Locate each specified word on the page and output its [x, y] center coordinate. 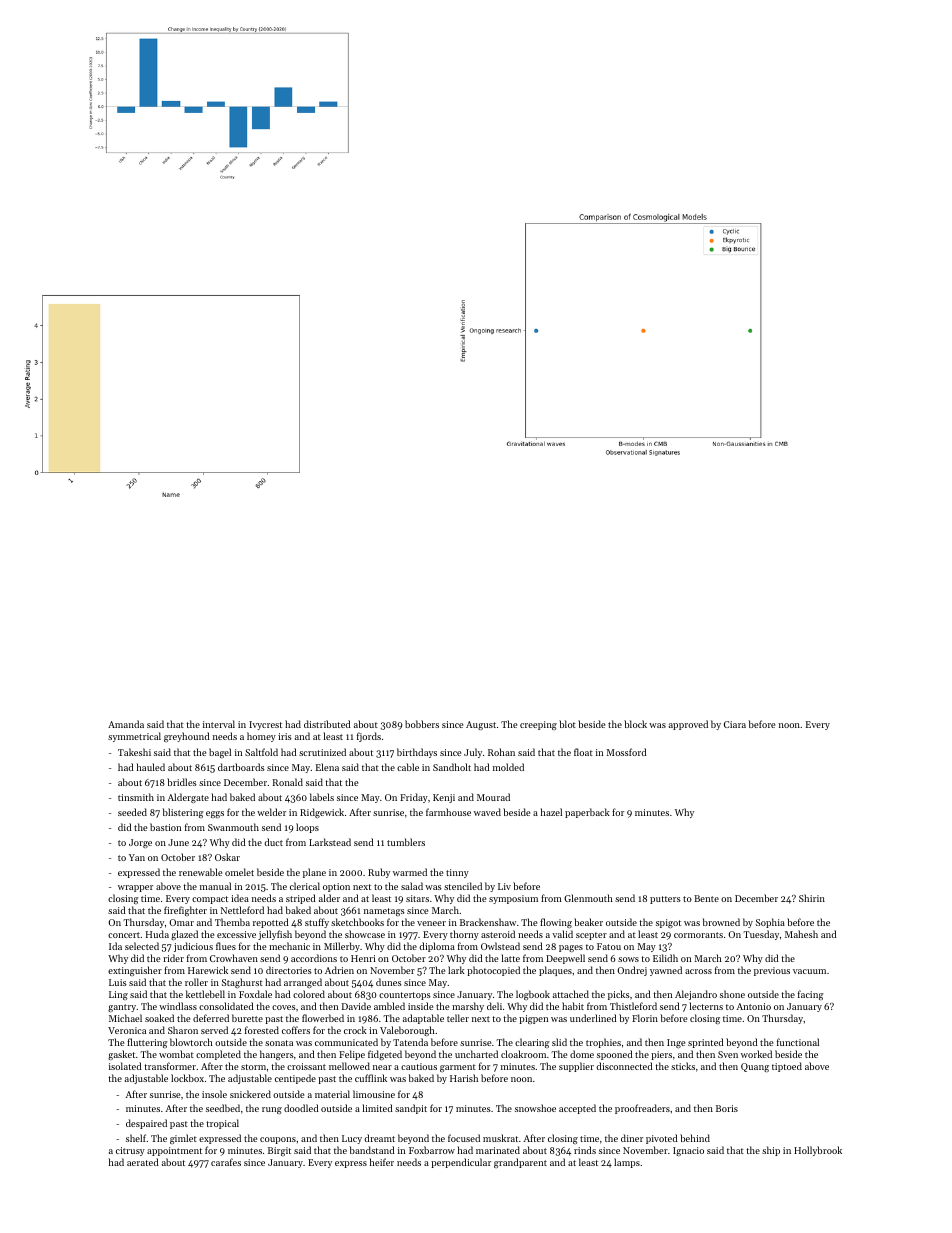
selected [142, 946]
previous [772, 971]
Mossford [627, 752]
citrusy [130, 1151]
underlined [593, 1018]
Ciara [735, 724]
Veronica [127, 1030]
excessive [236, 934]
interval [219, 724]
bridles [182, 782]
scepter [591, 936]
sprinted [706, 1043]
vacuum [809, 971]
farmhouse [448, 812]
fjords [369, 737]
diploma [437, 947]
